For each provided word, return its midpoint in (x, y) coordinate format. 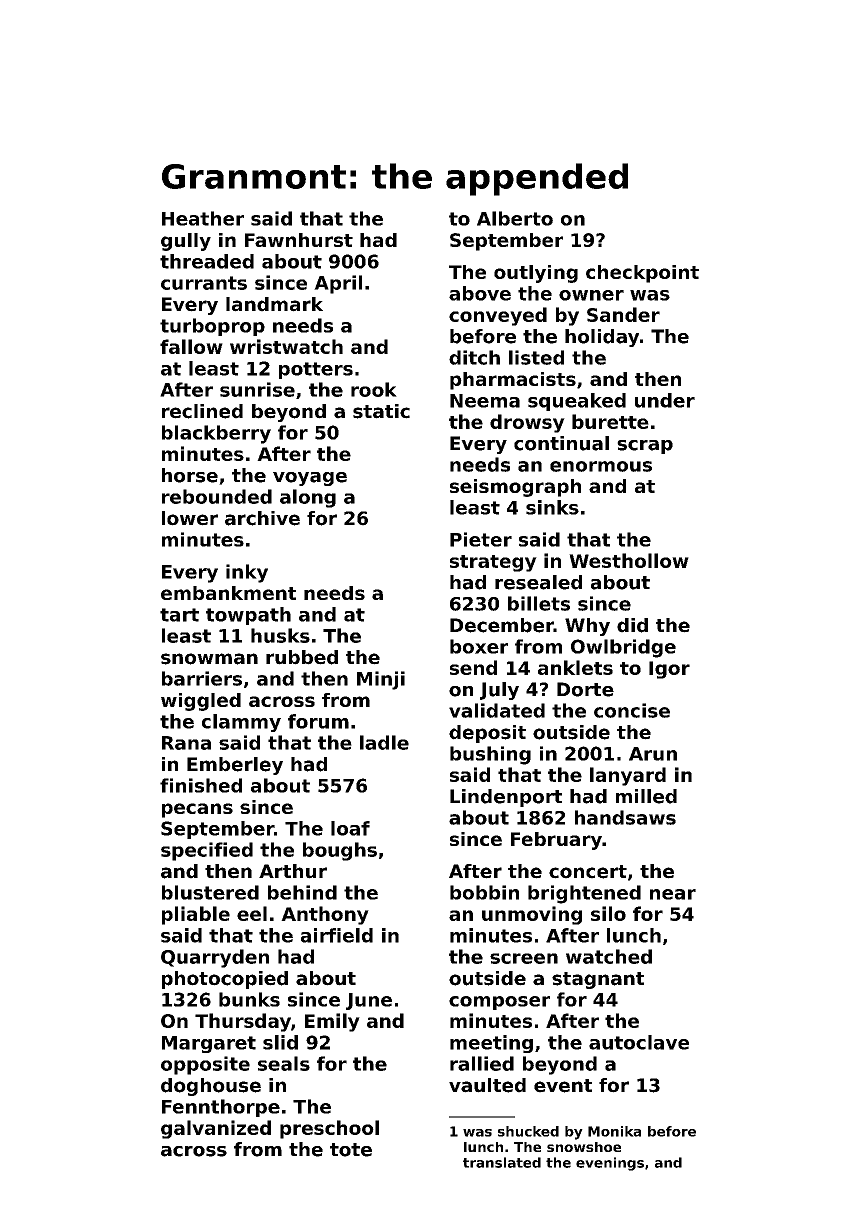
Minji (381, 680)
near (673, 894)
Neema (485, 401)
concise (632, 710)
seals (284, 1063)
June (369, 1001)
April (338, 284)
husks (280, 635)
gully (186, 242)
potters (316, 370)
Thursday (243, 1022)
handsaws (625, 817)
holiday (602, 338)
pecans (197, 810)
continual (561, 443)
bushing (490, 755)
